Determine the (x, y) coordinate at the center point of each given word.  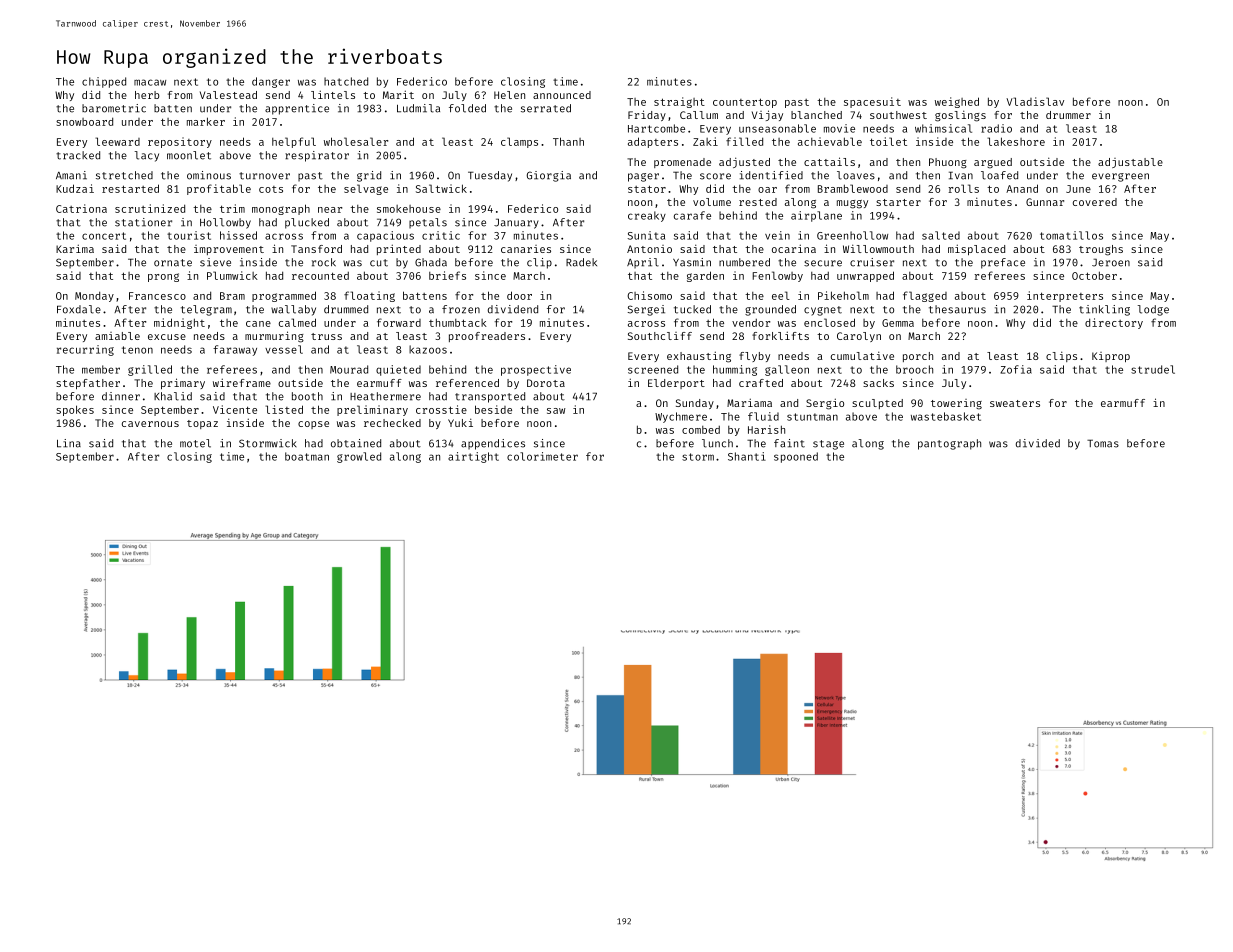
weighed (957, 102)
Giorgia (549, 176)
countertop (745, 103)
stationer (143, 222)
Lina (69, 443)
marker (206, 121)
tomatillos (1071, 235)
